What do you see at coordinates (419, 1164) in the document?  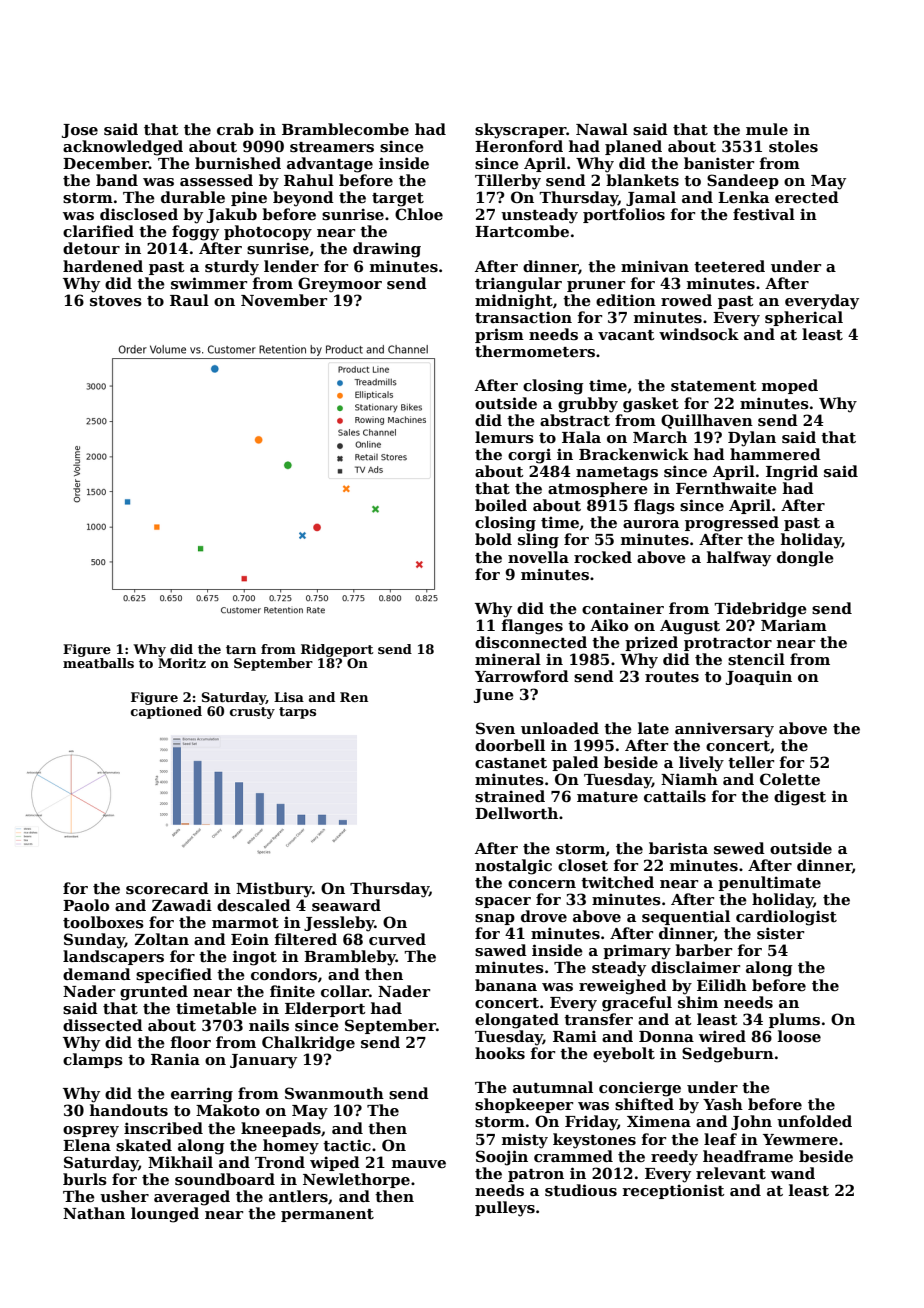 I see `mauve` at bounding box center [419, 1164].
